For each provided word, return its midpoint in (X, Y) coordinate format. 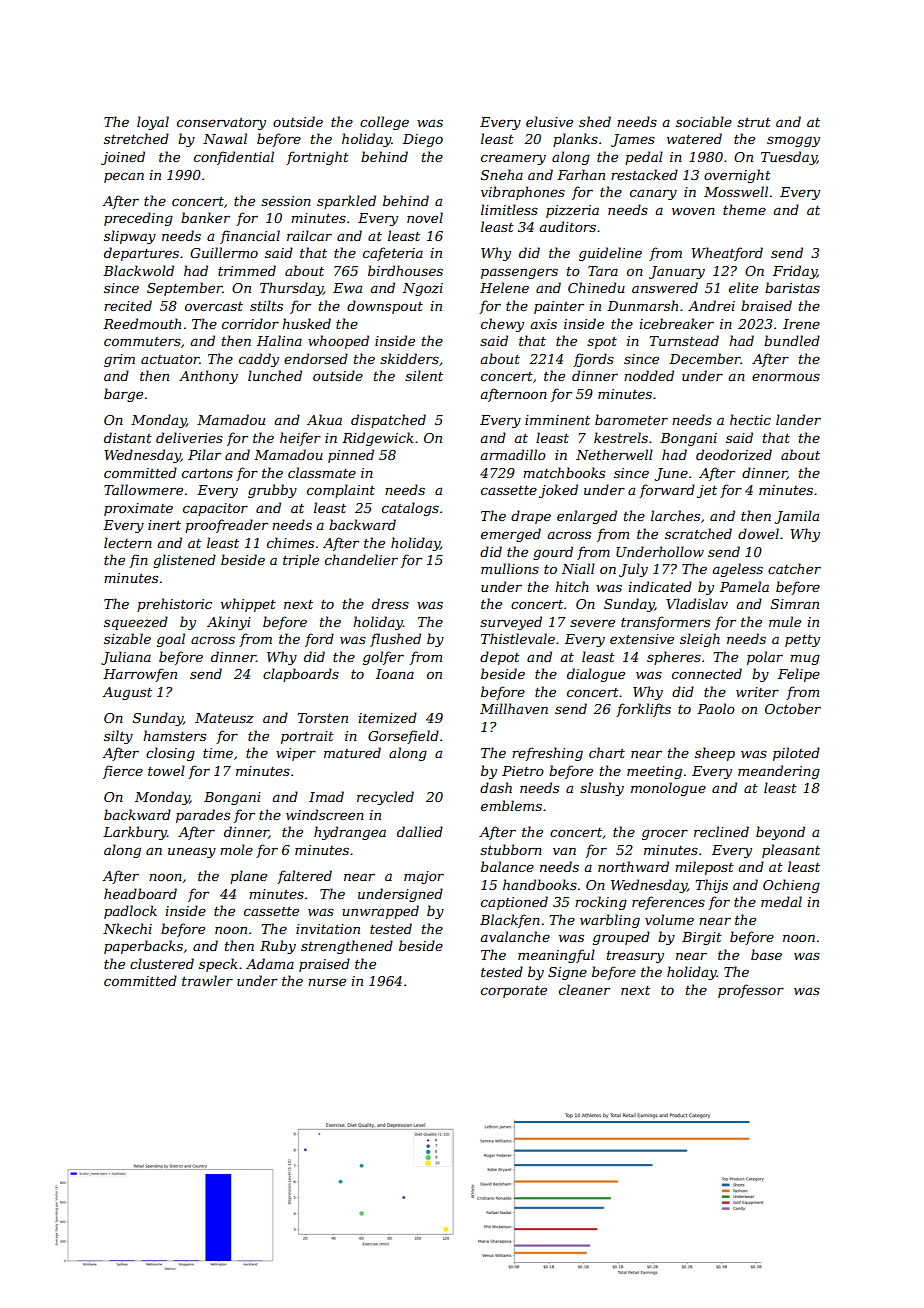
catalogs (410, 509)
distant (128, 437)
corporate (514, 992)
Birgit (702, 938)
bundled (792, 340)
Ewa (347, 288)
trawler (207, 980)
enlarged (587, 517)
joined (123, 158)
